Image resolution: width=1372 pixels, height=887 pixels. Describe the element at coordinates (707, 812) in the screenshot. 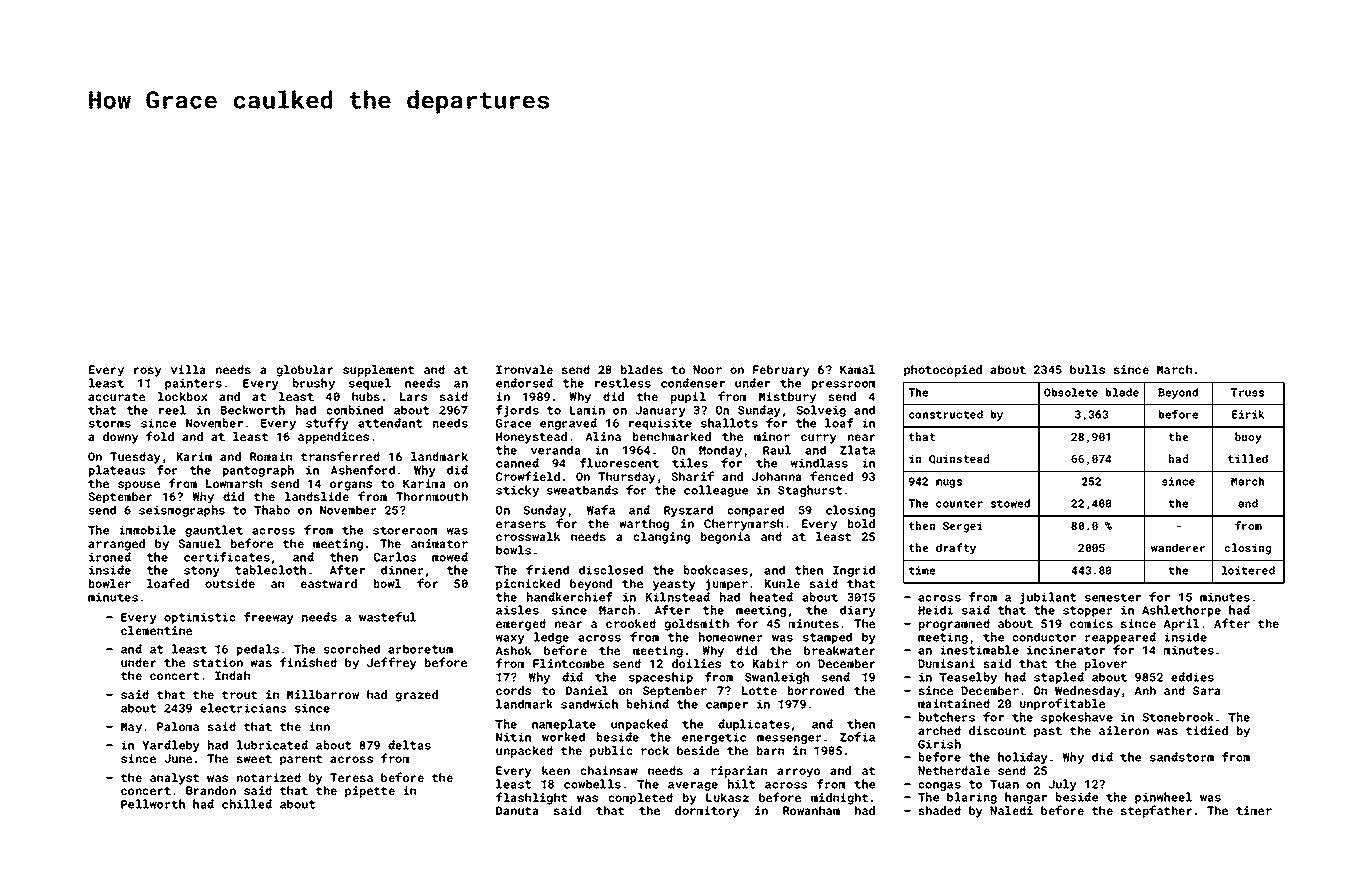

I see `dormitory` at that location.
